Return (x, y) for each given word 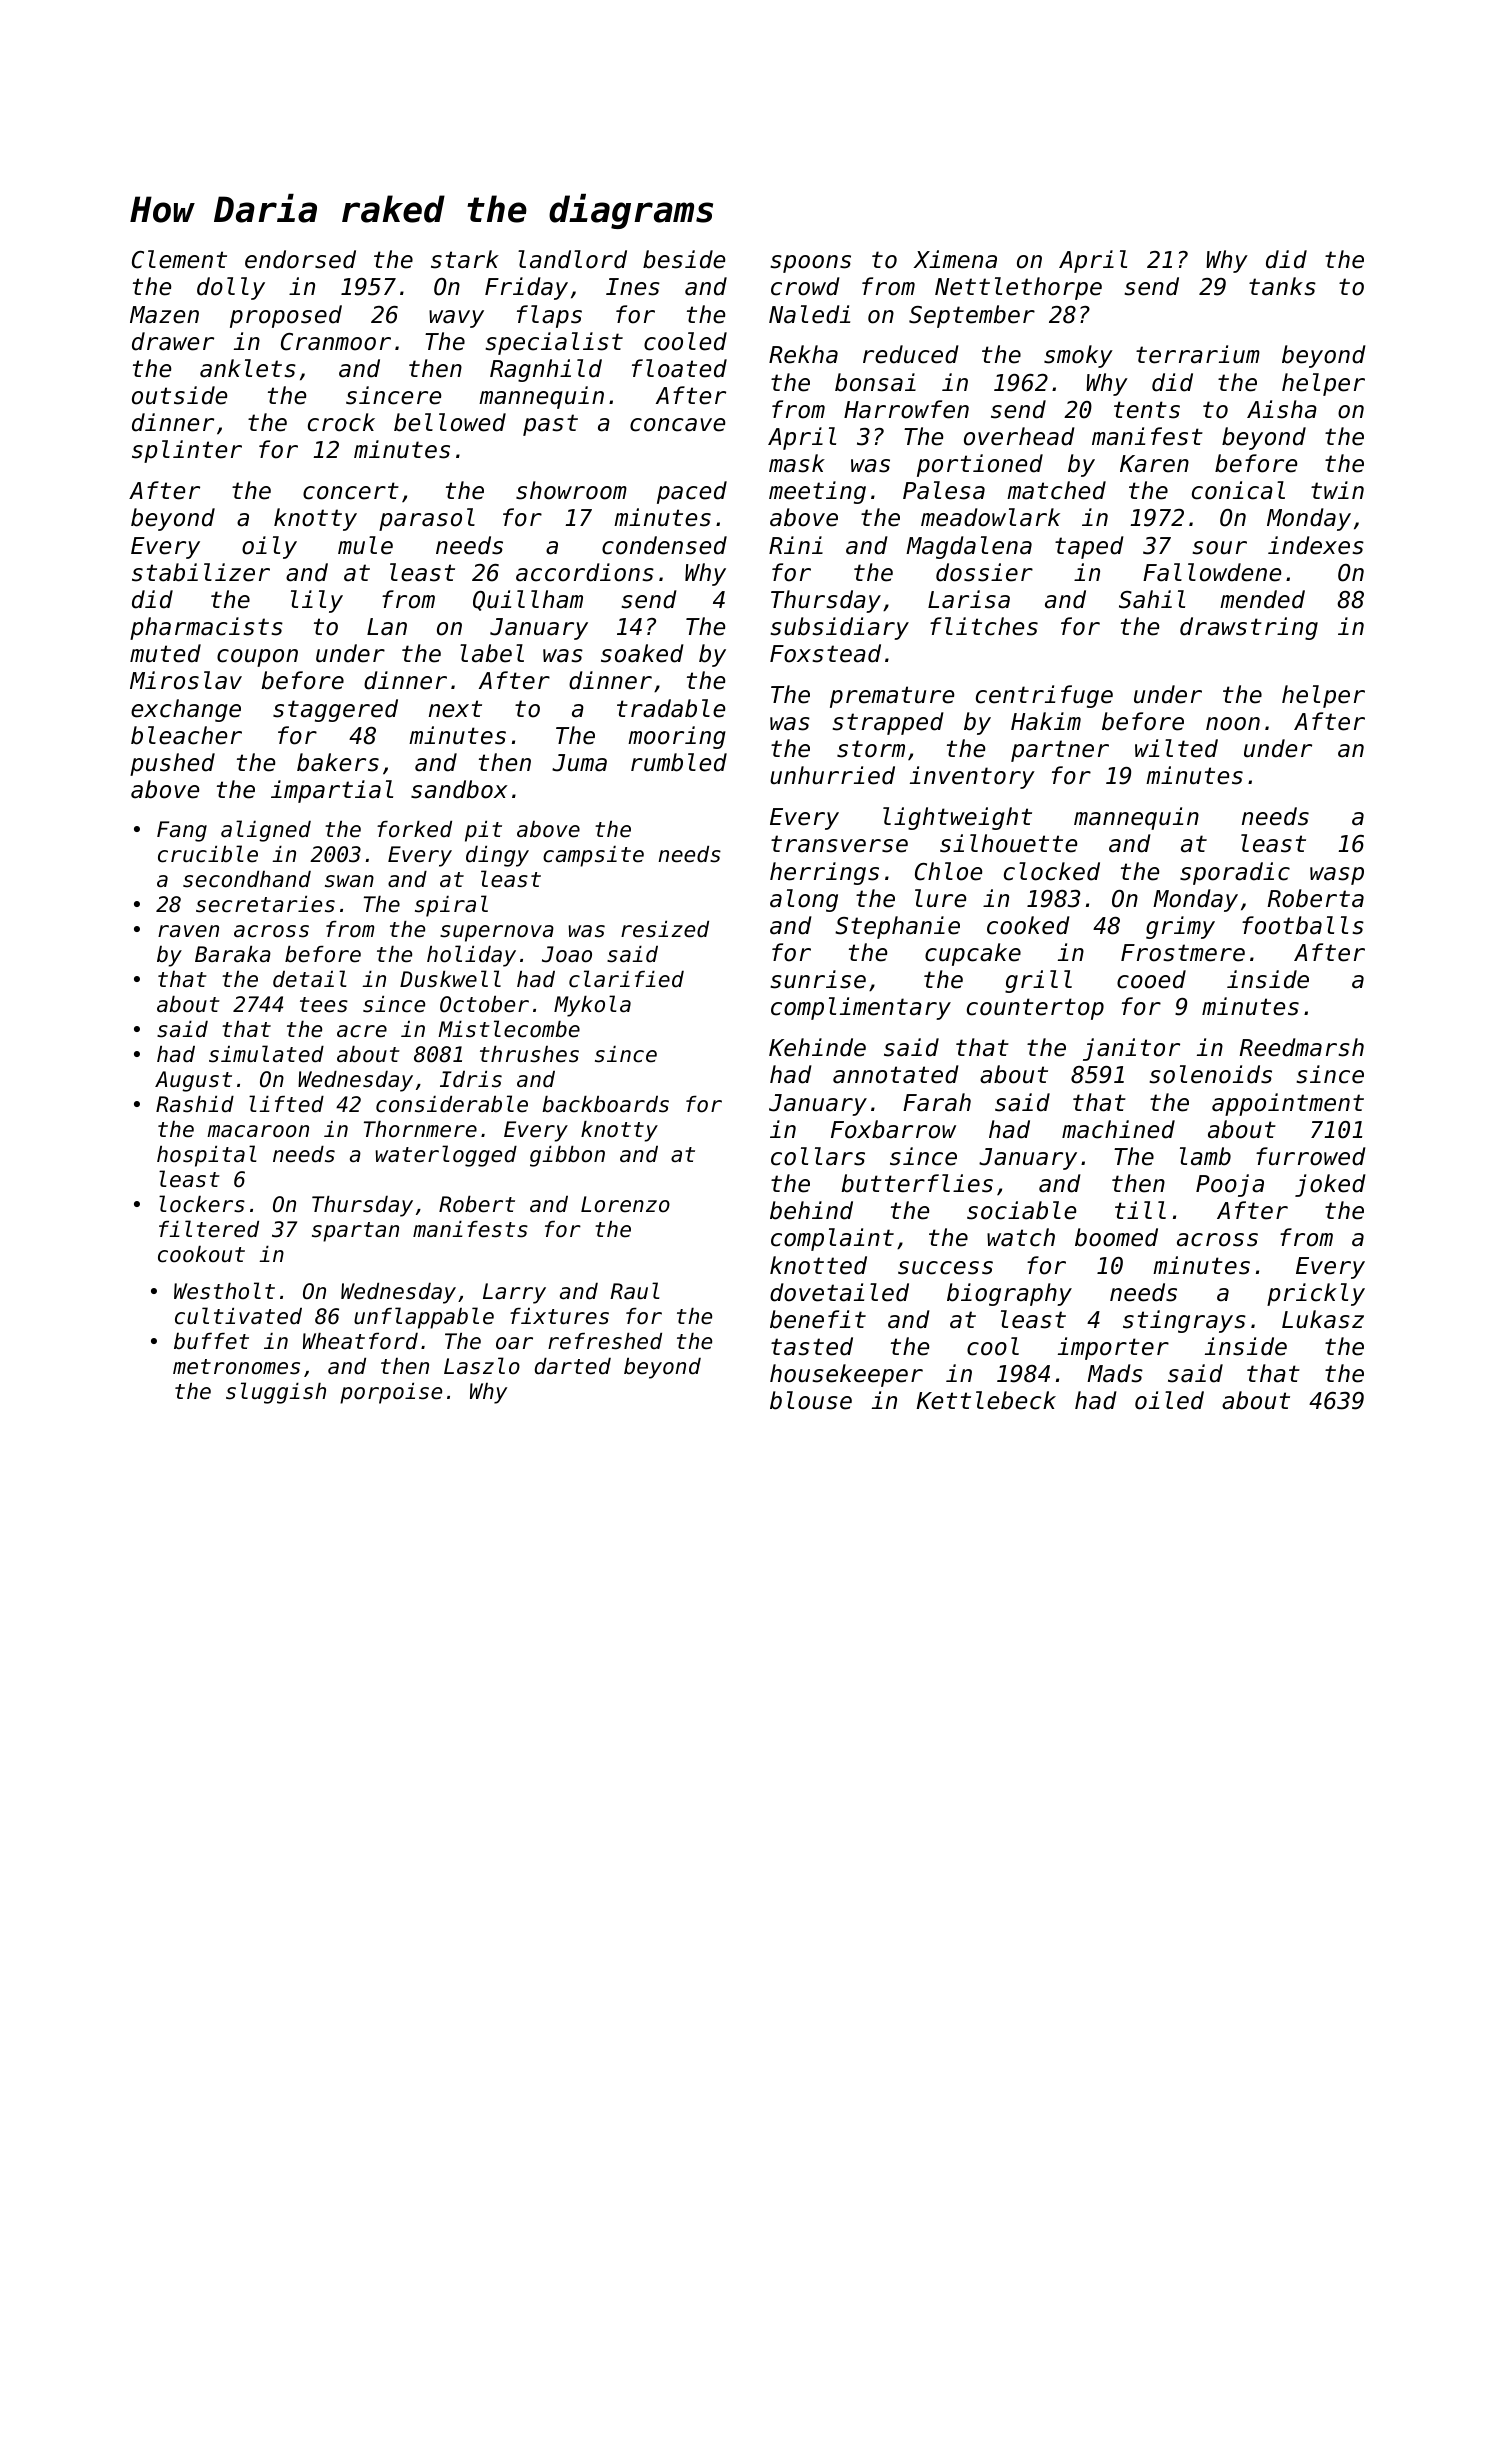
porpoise (391, 1393)
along (804, 900)
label (492, 653)
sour (1220, 548)
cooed (1151, 979)
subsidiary (840, 628)
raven (188, 931)
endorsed (300, 259)
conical (1238, 490)
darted (573, 1366)
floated (679, 368)
